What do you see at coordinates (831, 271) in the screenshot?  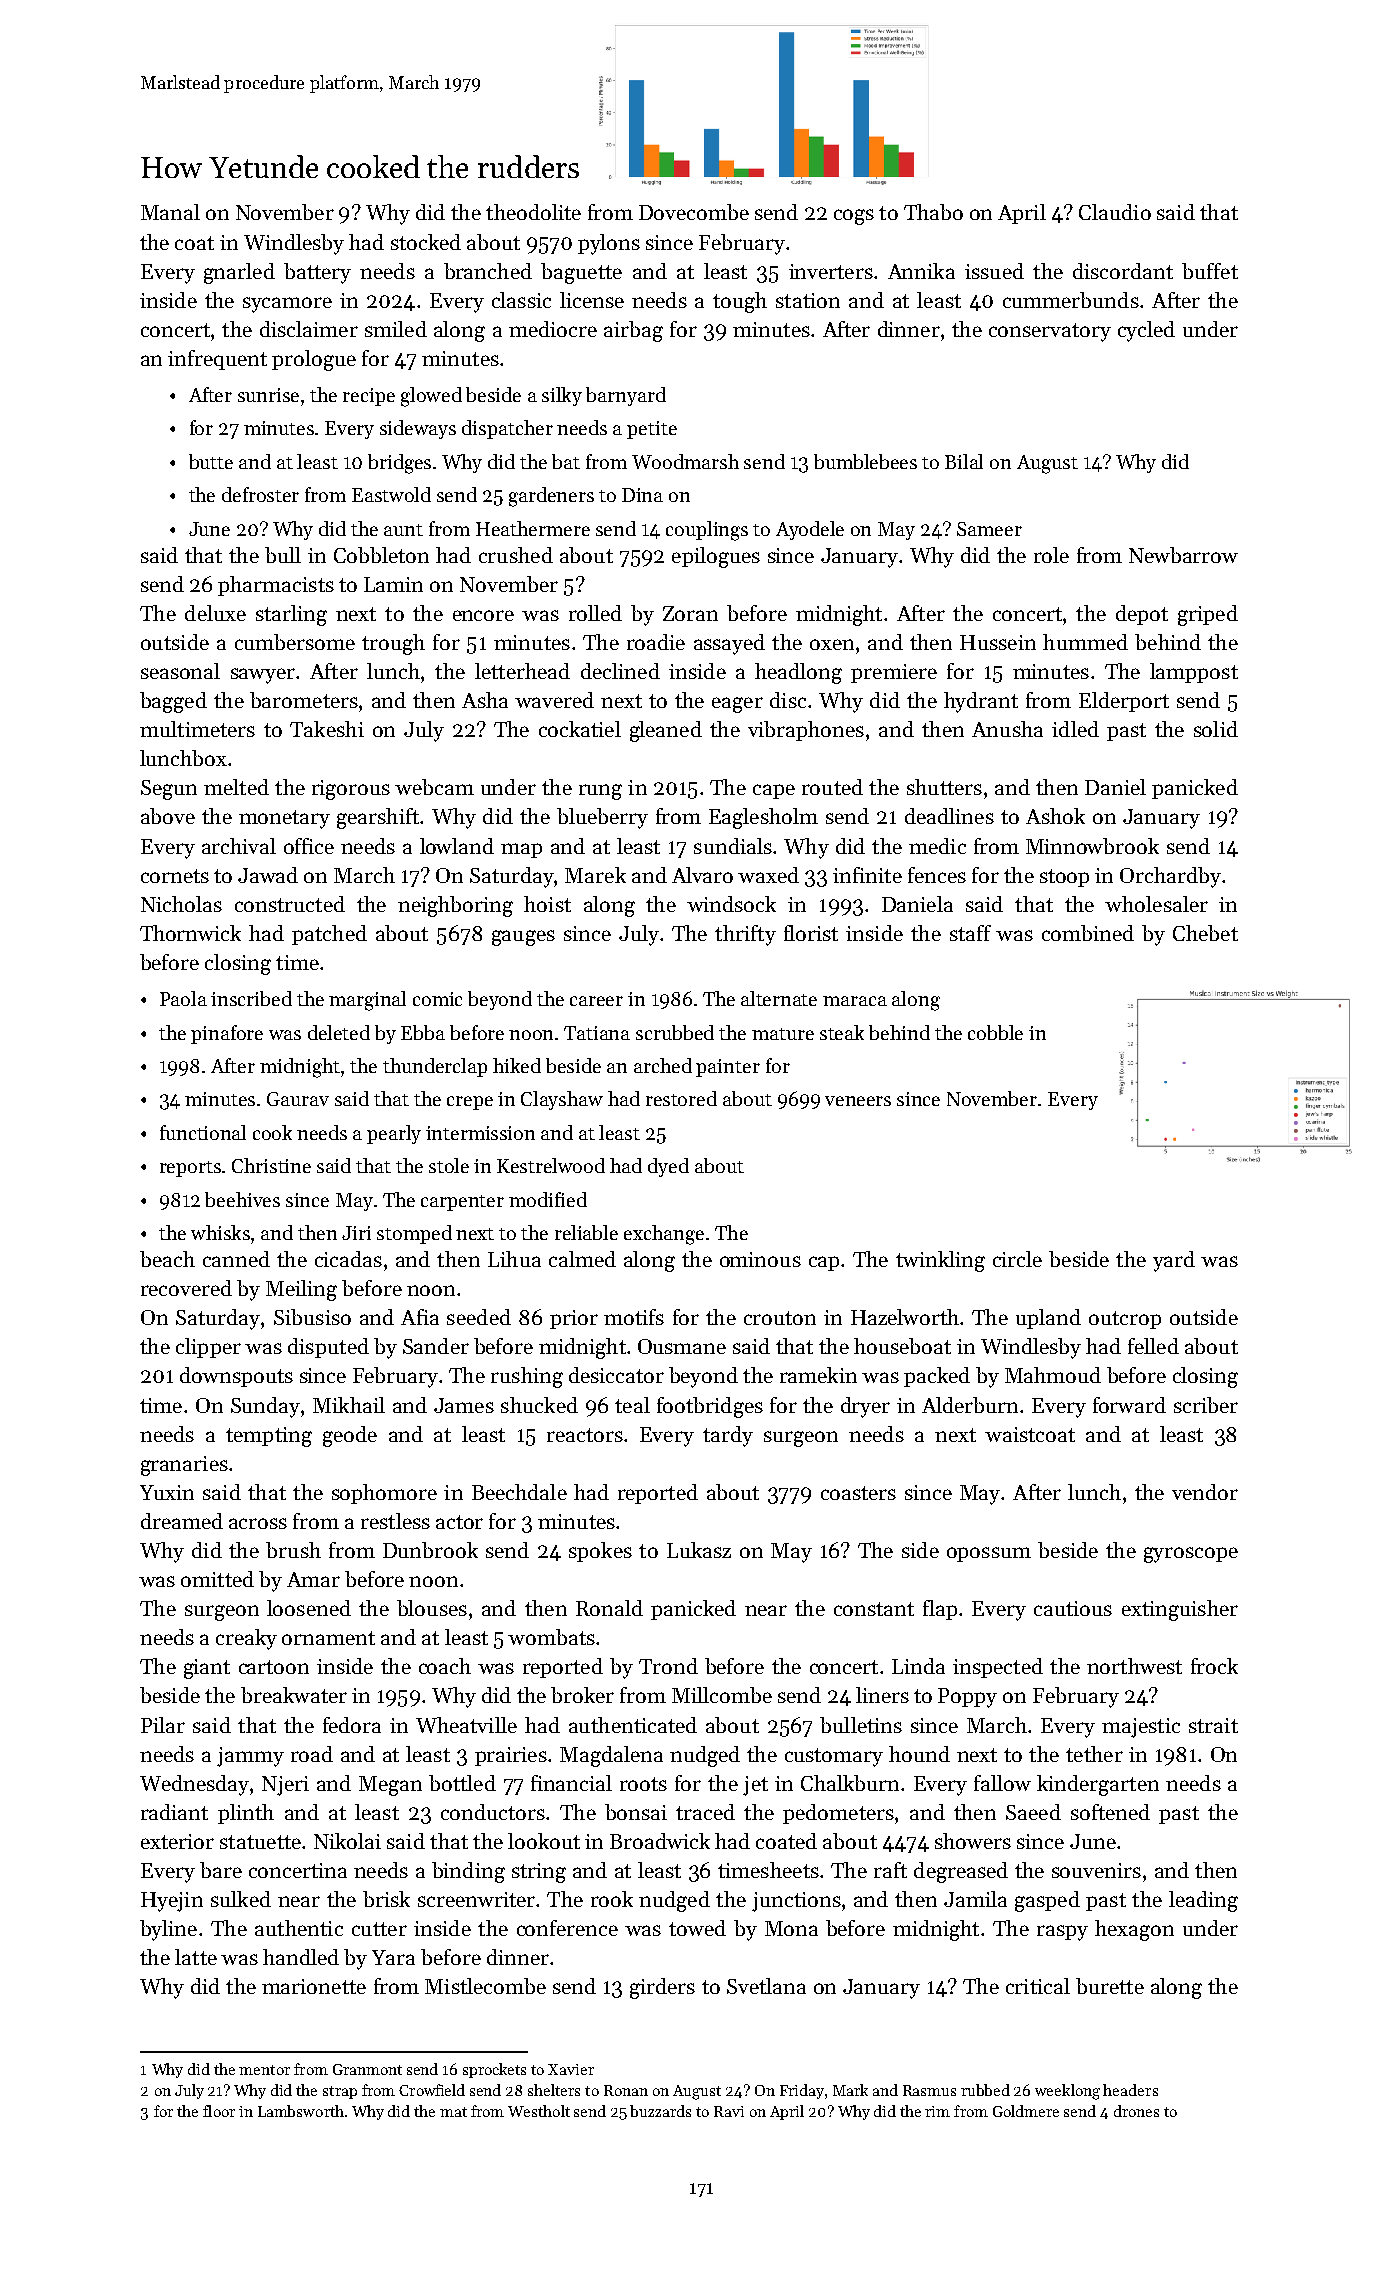 I see `inverters` at bounding box center [831, 271].
